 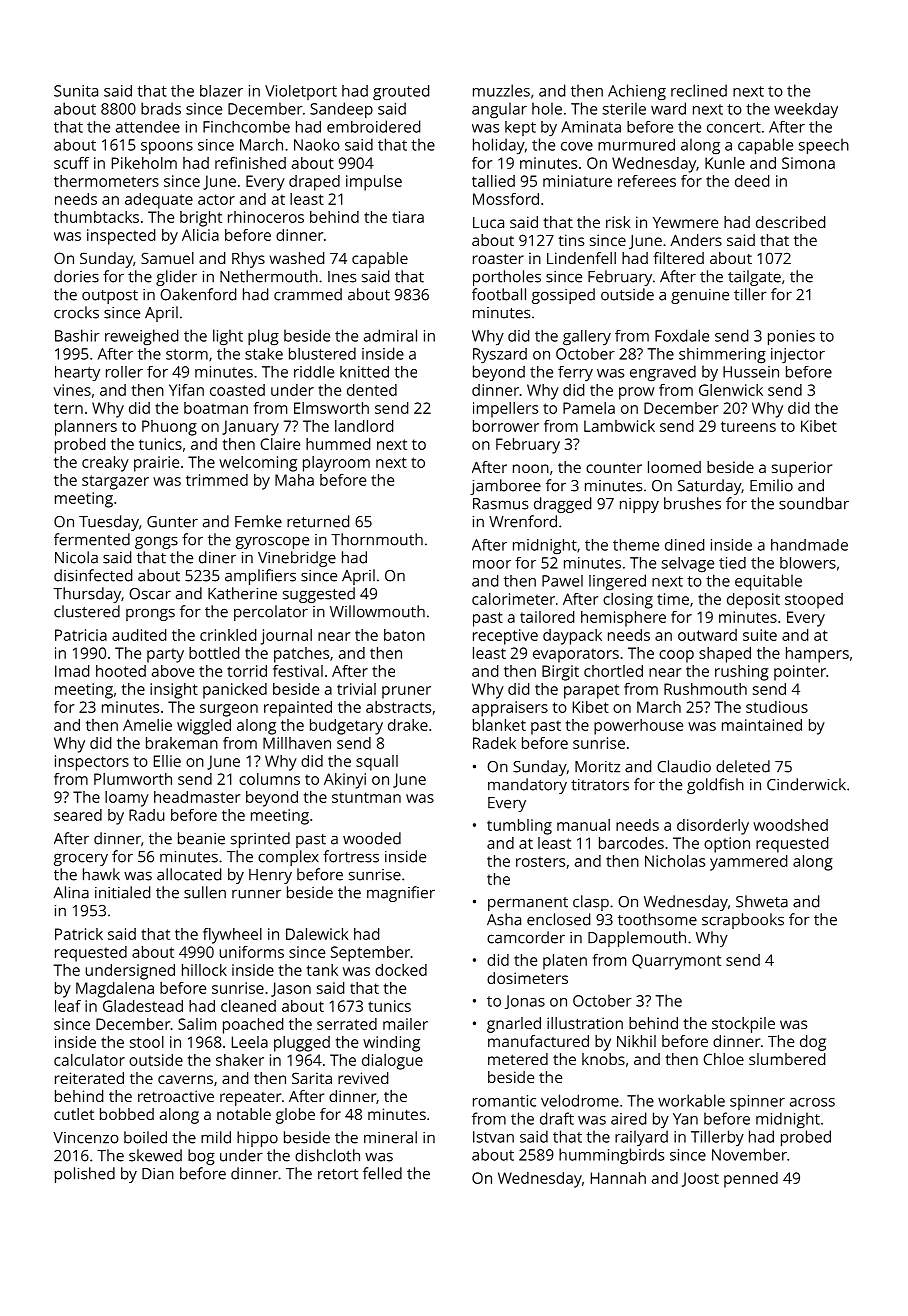 I want to click on blazer, so click(x=221, y=91).
